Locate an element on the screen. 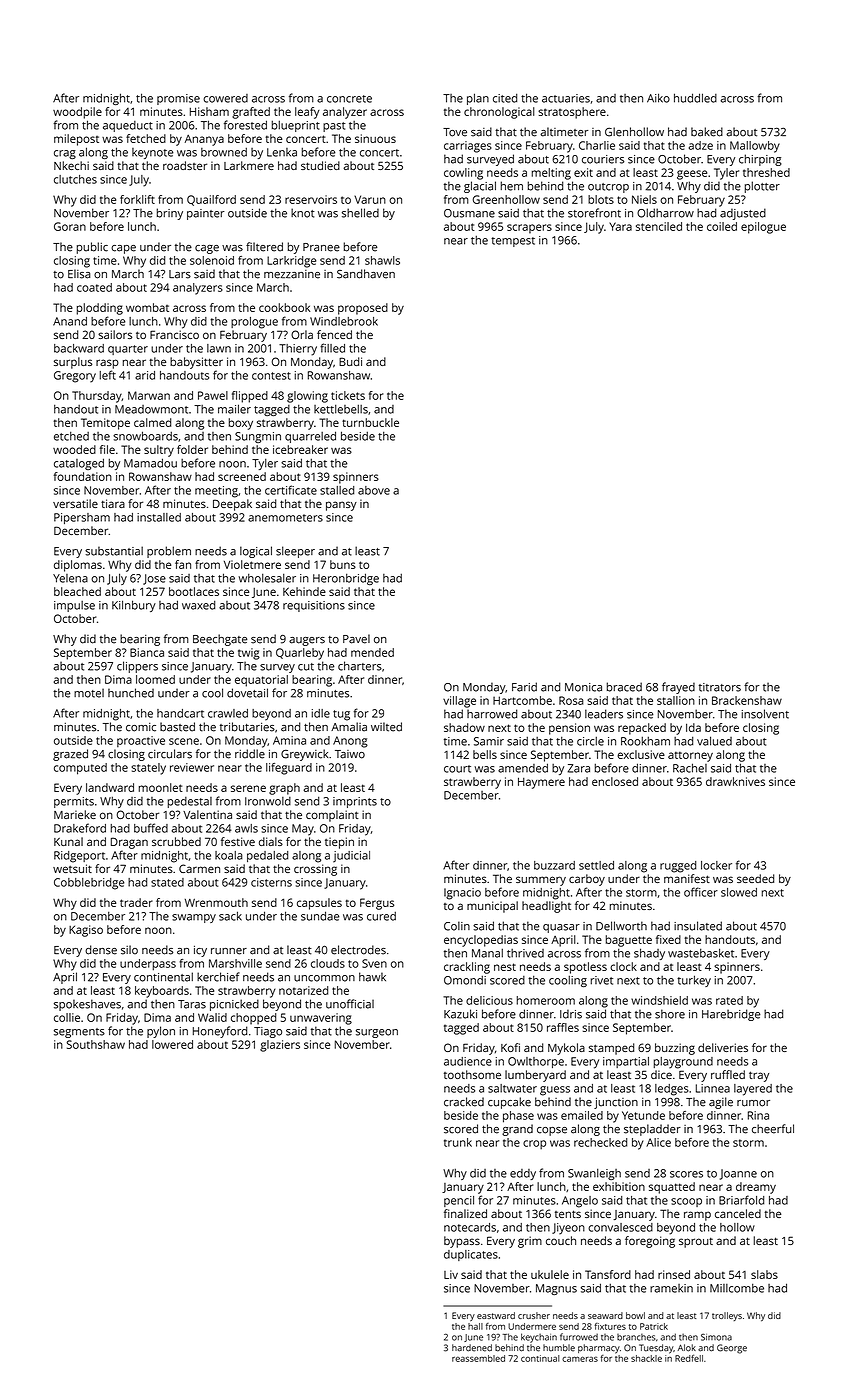 This screenshot has width=849, height=1400. lowered is located at coordinates (172, 1044).
